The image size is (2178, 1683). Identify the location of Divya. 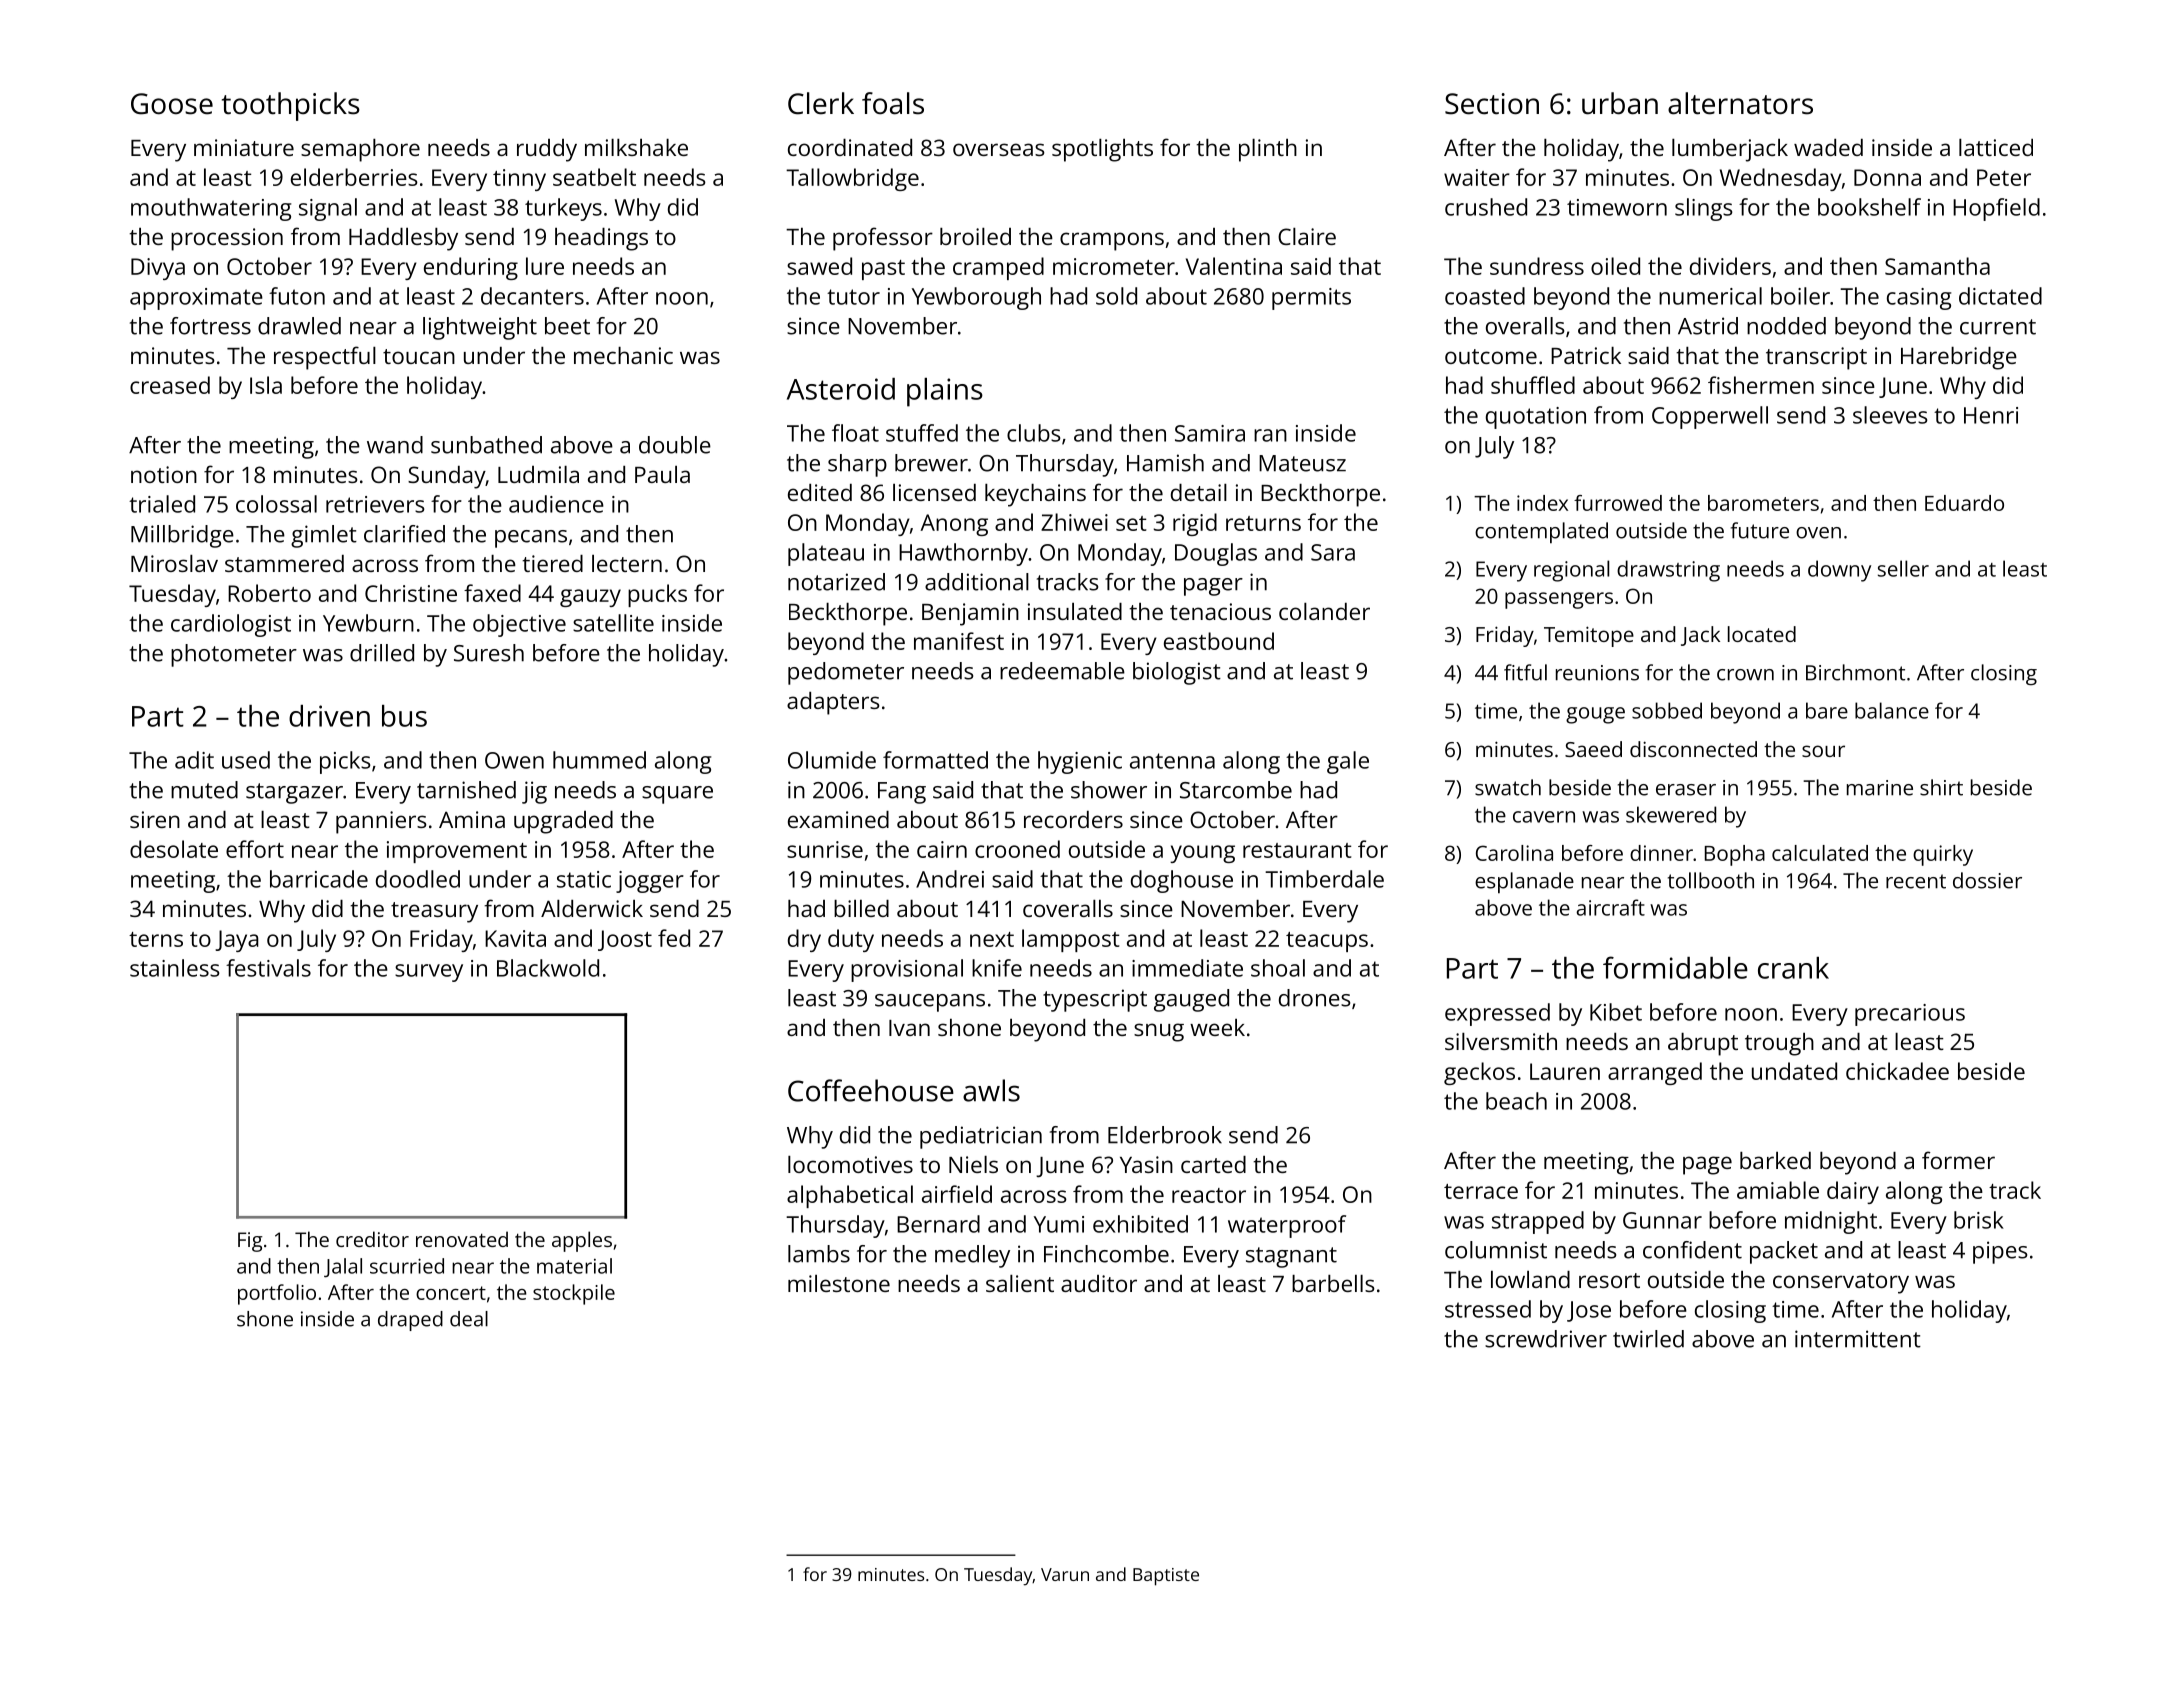
(158, 269).
